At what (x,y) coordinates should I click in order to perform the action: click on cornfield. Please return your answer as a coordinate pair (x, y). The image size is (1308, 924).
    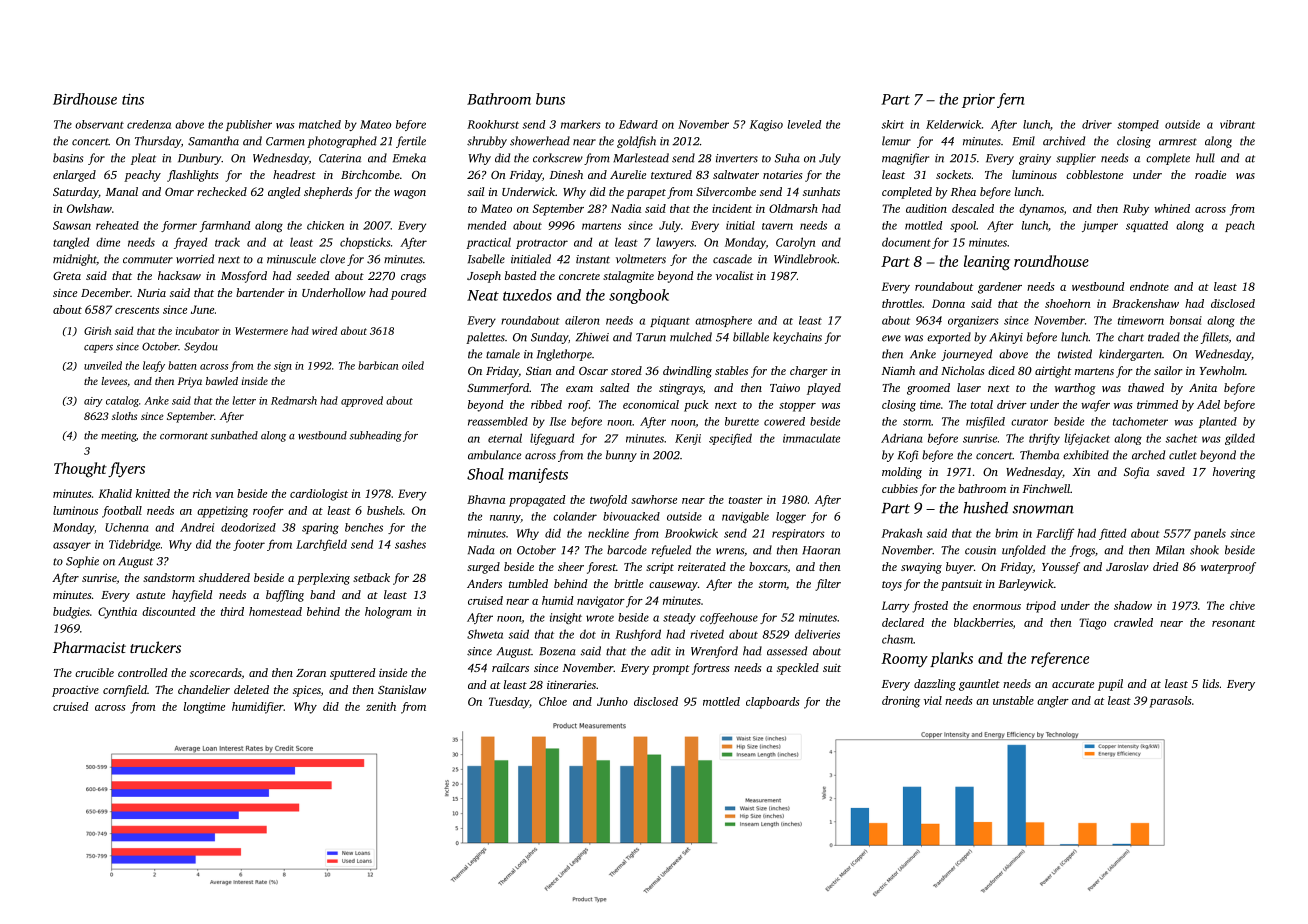
    Looking at the image, I should click on (125, 691).
